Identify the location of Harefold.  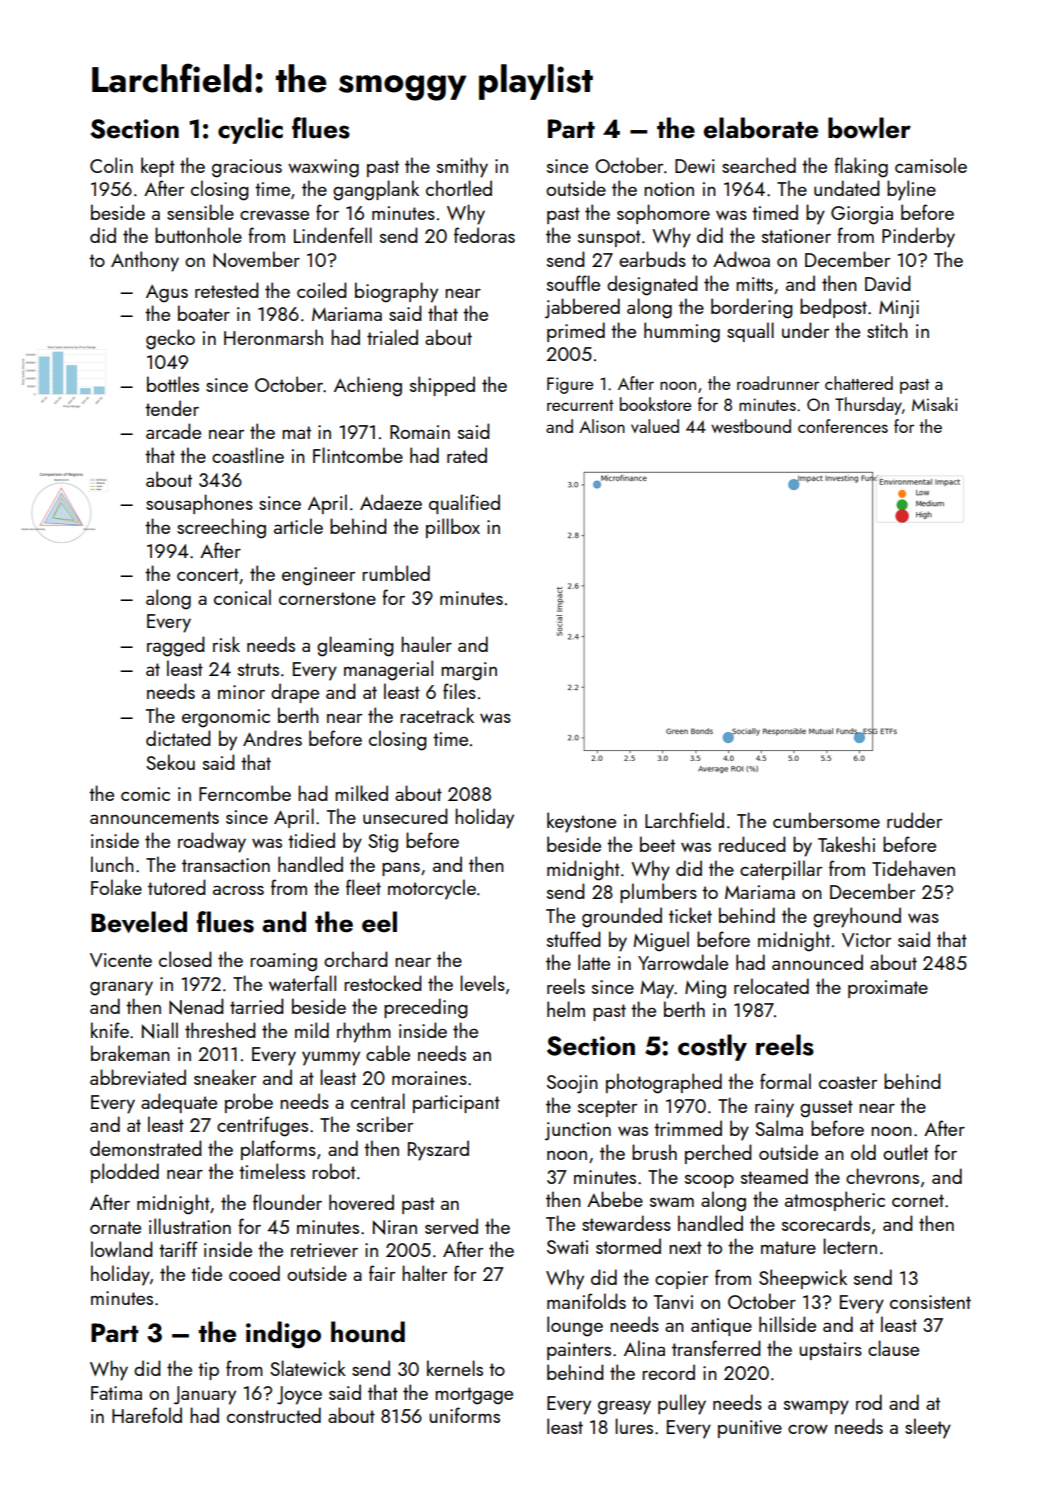
(147, 1415).
